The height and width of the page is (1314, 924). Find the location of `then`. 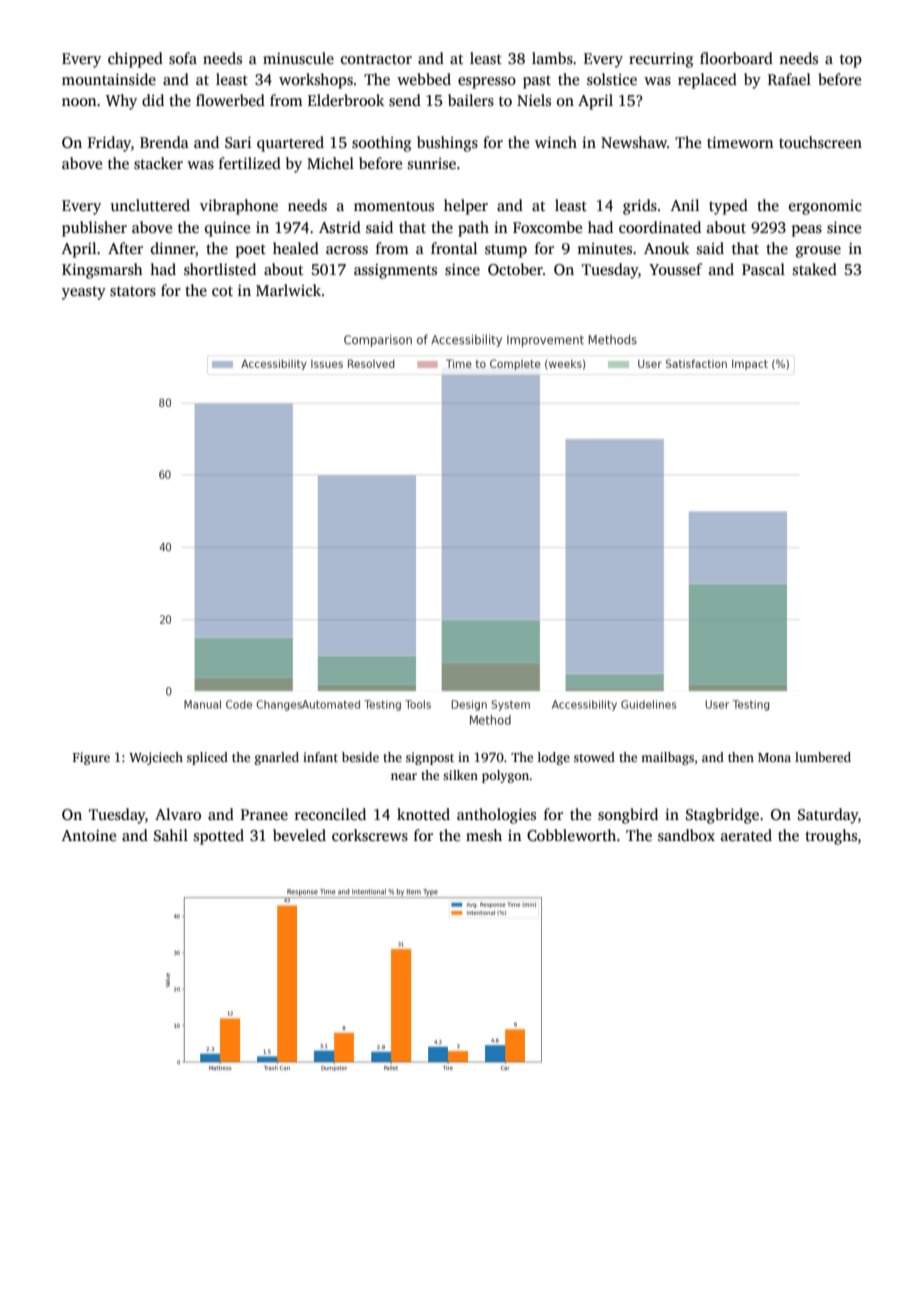

then is located at coordinates (741, 757).
